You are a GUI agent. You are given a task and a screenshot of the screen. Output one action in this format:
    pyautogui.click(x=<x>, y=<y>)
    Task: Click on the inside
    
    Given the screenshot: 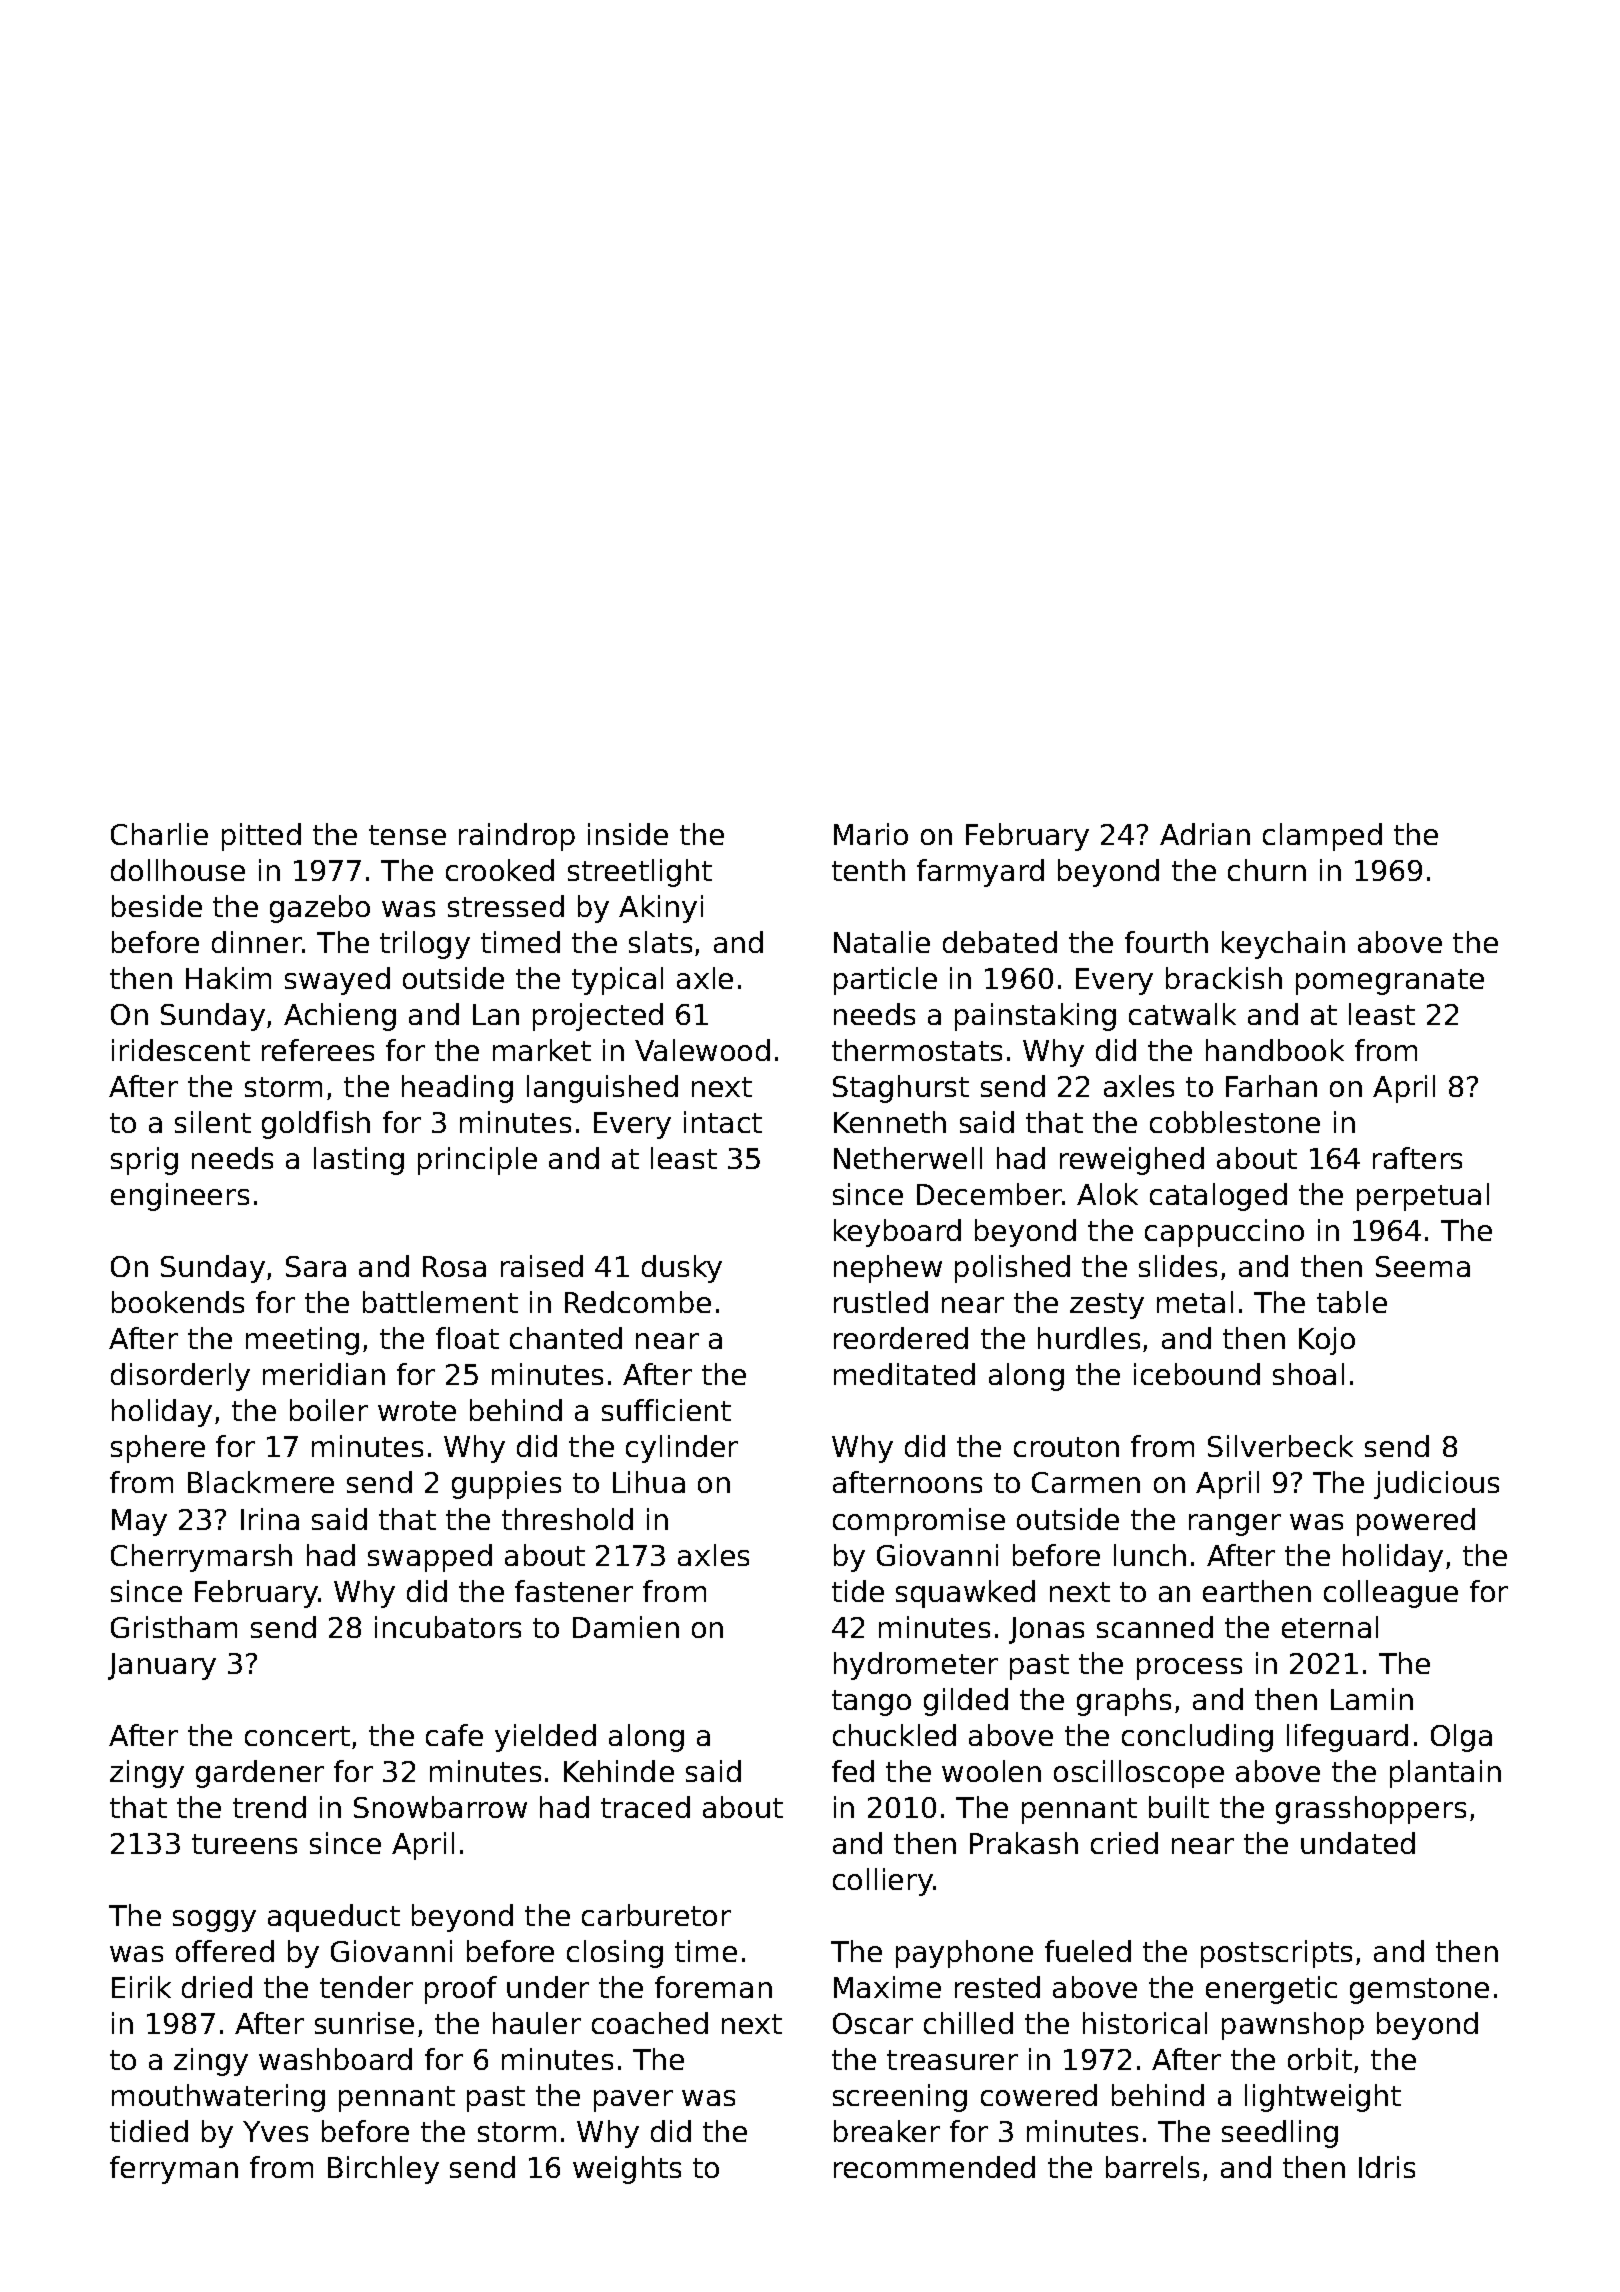 What is the action you would take?
    pyautogui.click(x=628, y=834)
